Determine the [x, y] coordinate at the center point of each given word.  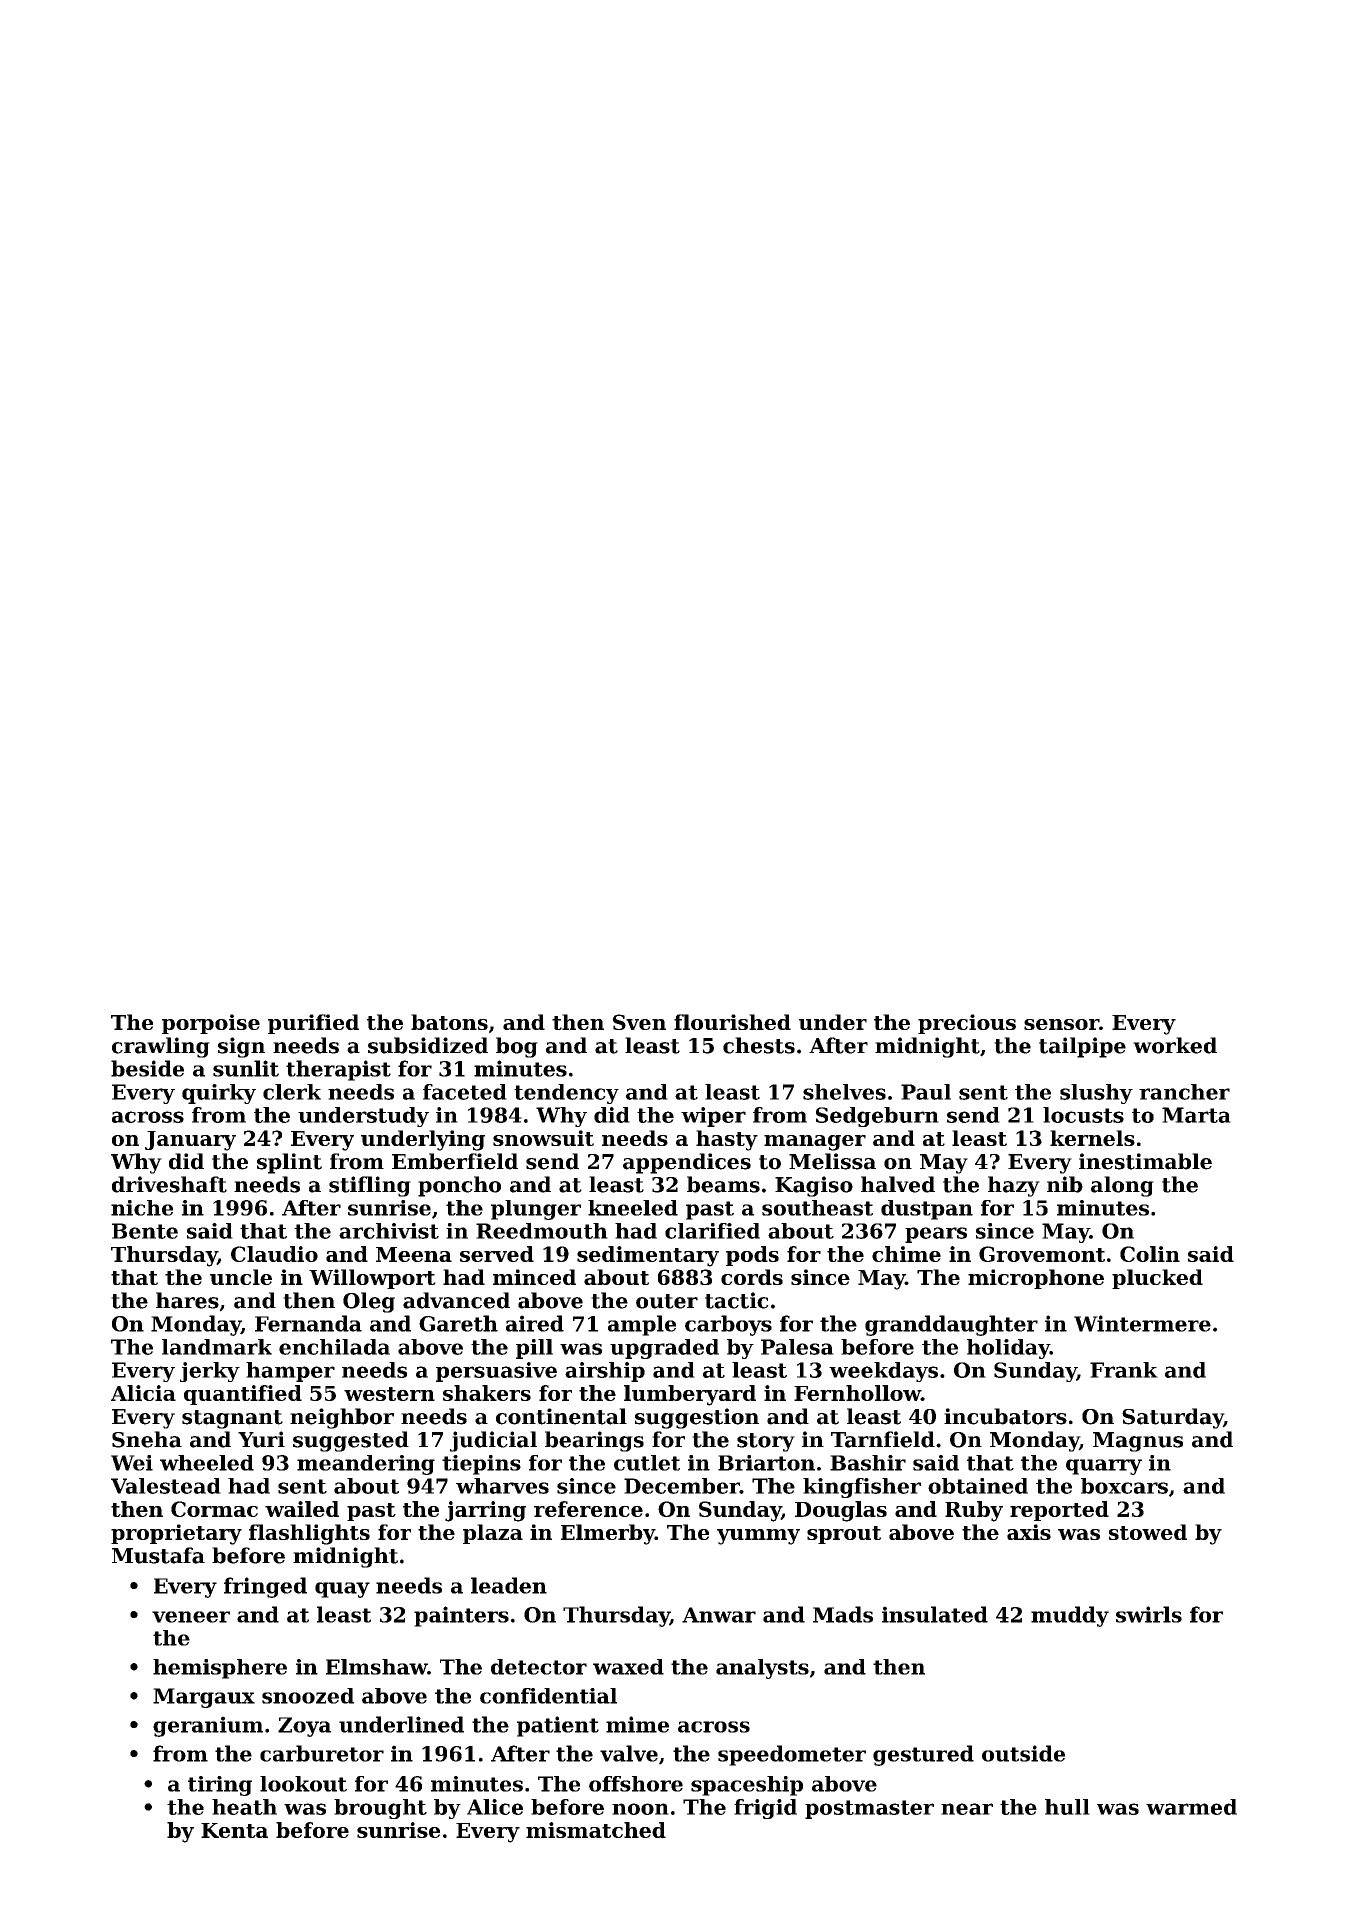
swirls [1149, 1614]
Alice [495, 1807]
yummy [758, 1537]
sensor [1061, 1024]
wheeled [207, 1463]
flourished [732, 1022]
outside [1023, 1753]
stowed [1148, 1532]
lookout [303, 1784]
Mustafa [158, 1555]
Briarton [766, 1463]
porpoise [211, 1024]
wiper [713, 1117]
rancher [1184, 1092]
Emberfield [455, 1161]
